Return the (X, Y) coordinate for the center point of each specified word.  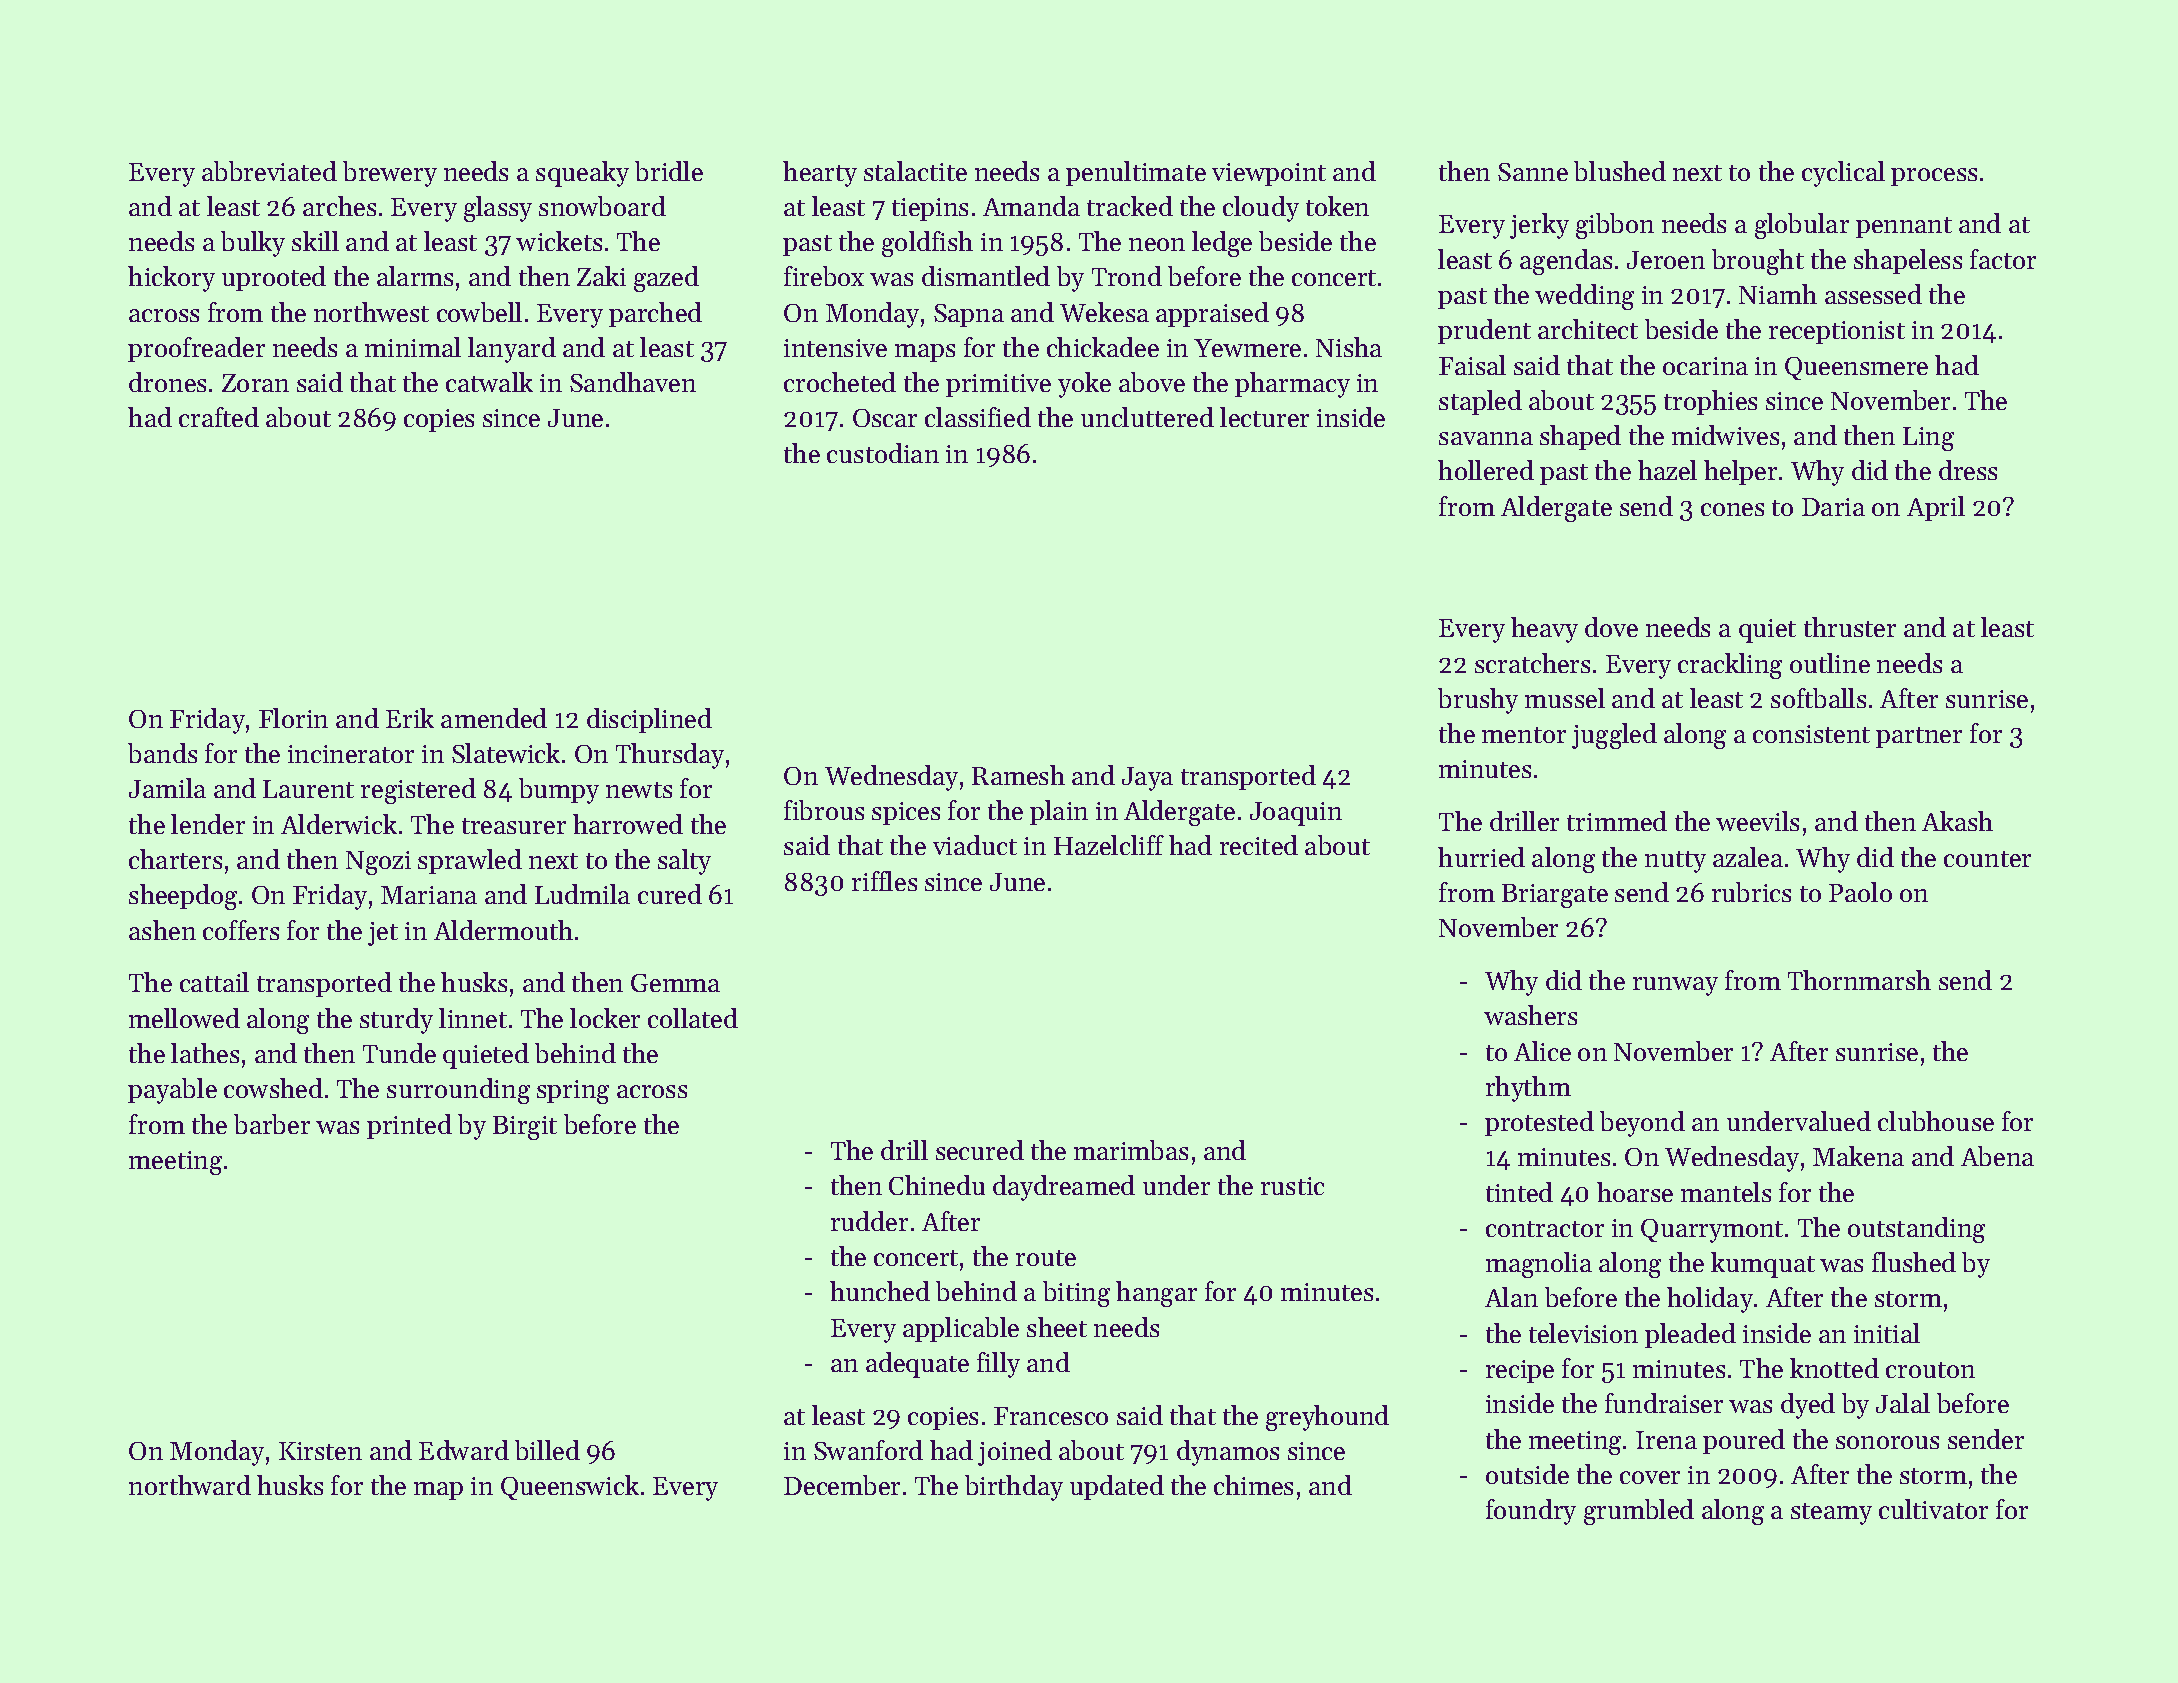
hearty (820, 174)
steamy (1831, 1514)
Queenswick (570, 1487)
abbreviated (269, 171)
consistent (1811, 734)
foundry (1531, 1512)
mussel (1565, 698)
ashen (162, 930)
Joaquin (1296, 814)
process (1934, 177)
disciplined (649, 720)
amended (494, 718)
